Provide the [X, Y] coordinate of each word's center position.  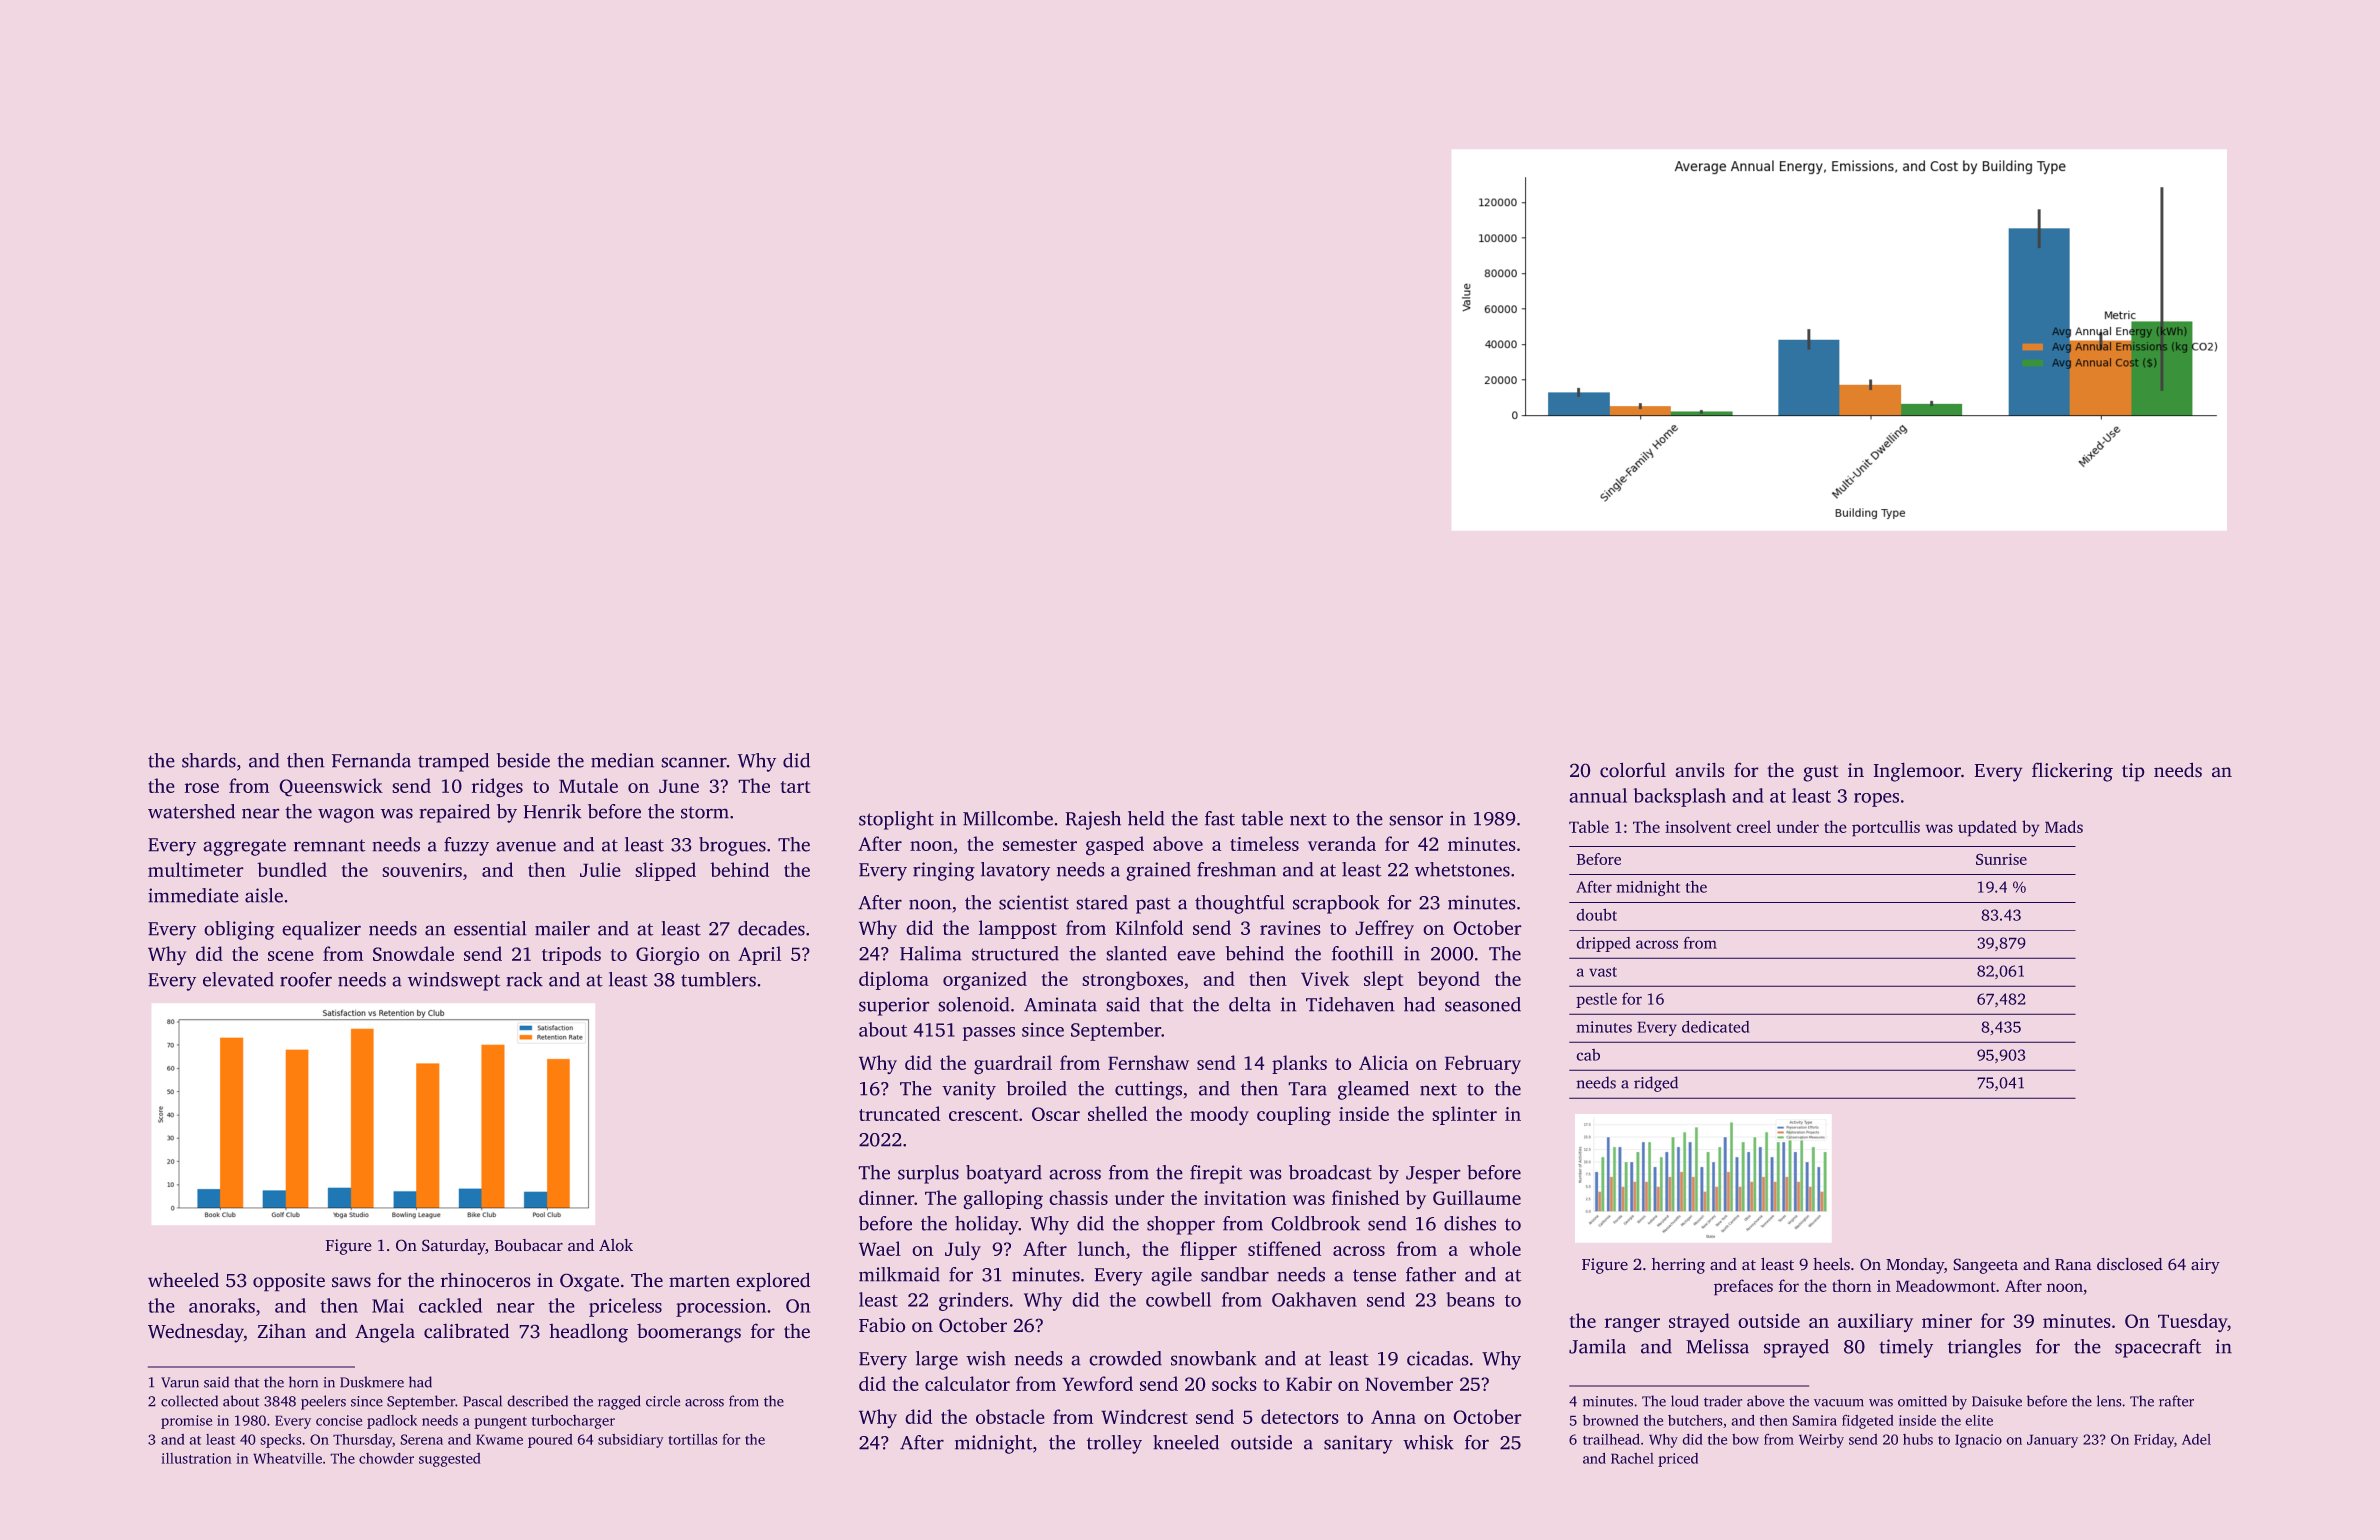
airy [2205, 1266]
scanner [694, 762]
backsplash [1679, 797]
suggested [450, 1460]
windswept [454, 981]
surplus [928, 1174]
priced [1678, 1460]
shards [209, 760]
